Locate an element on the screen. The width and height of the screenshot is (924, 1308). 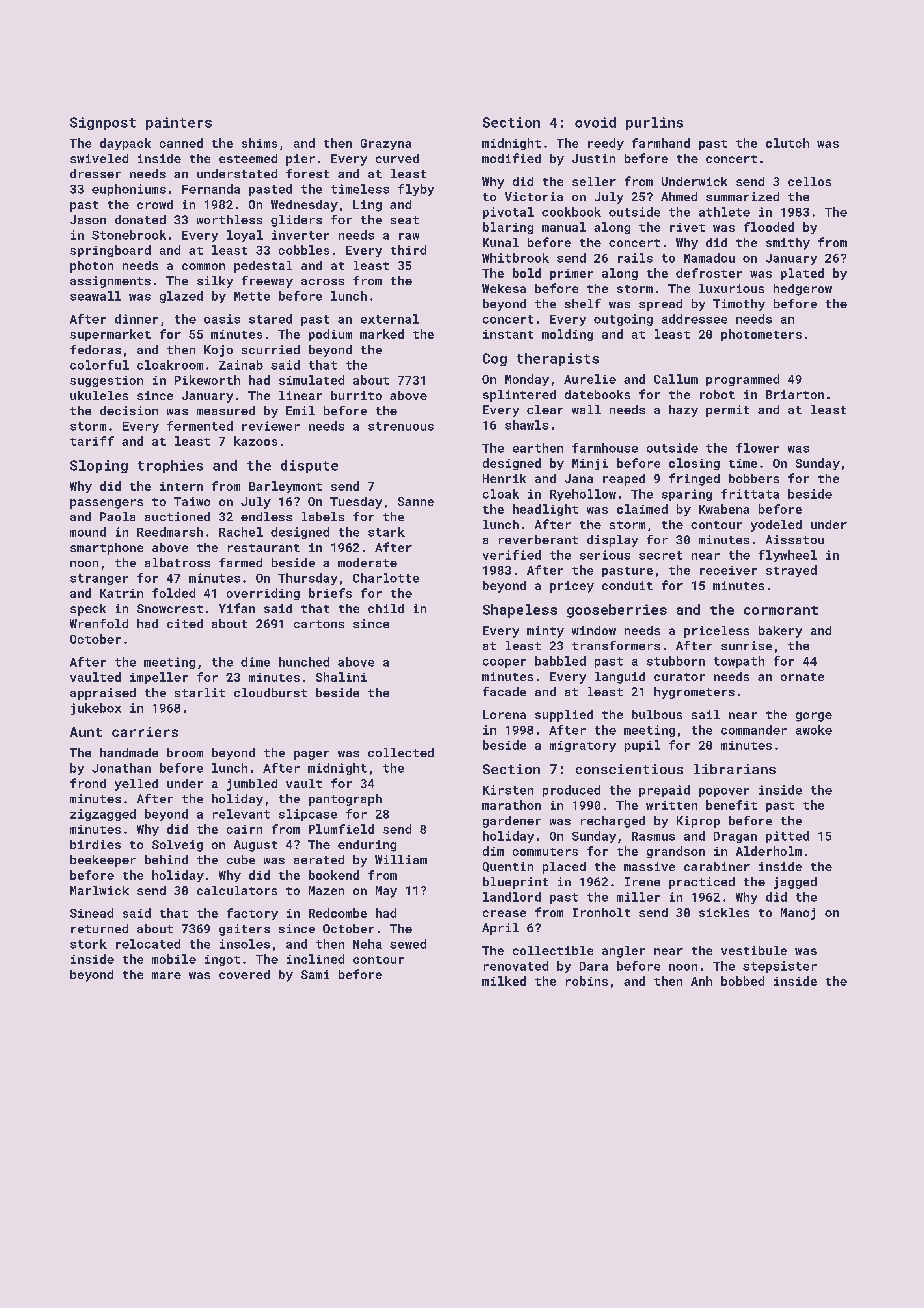
intern is located at coordinates (181, 486).
